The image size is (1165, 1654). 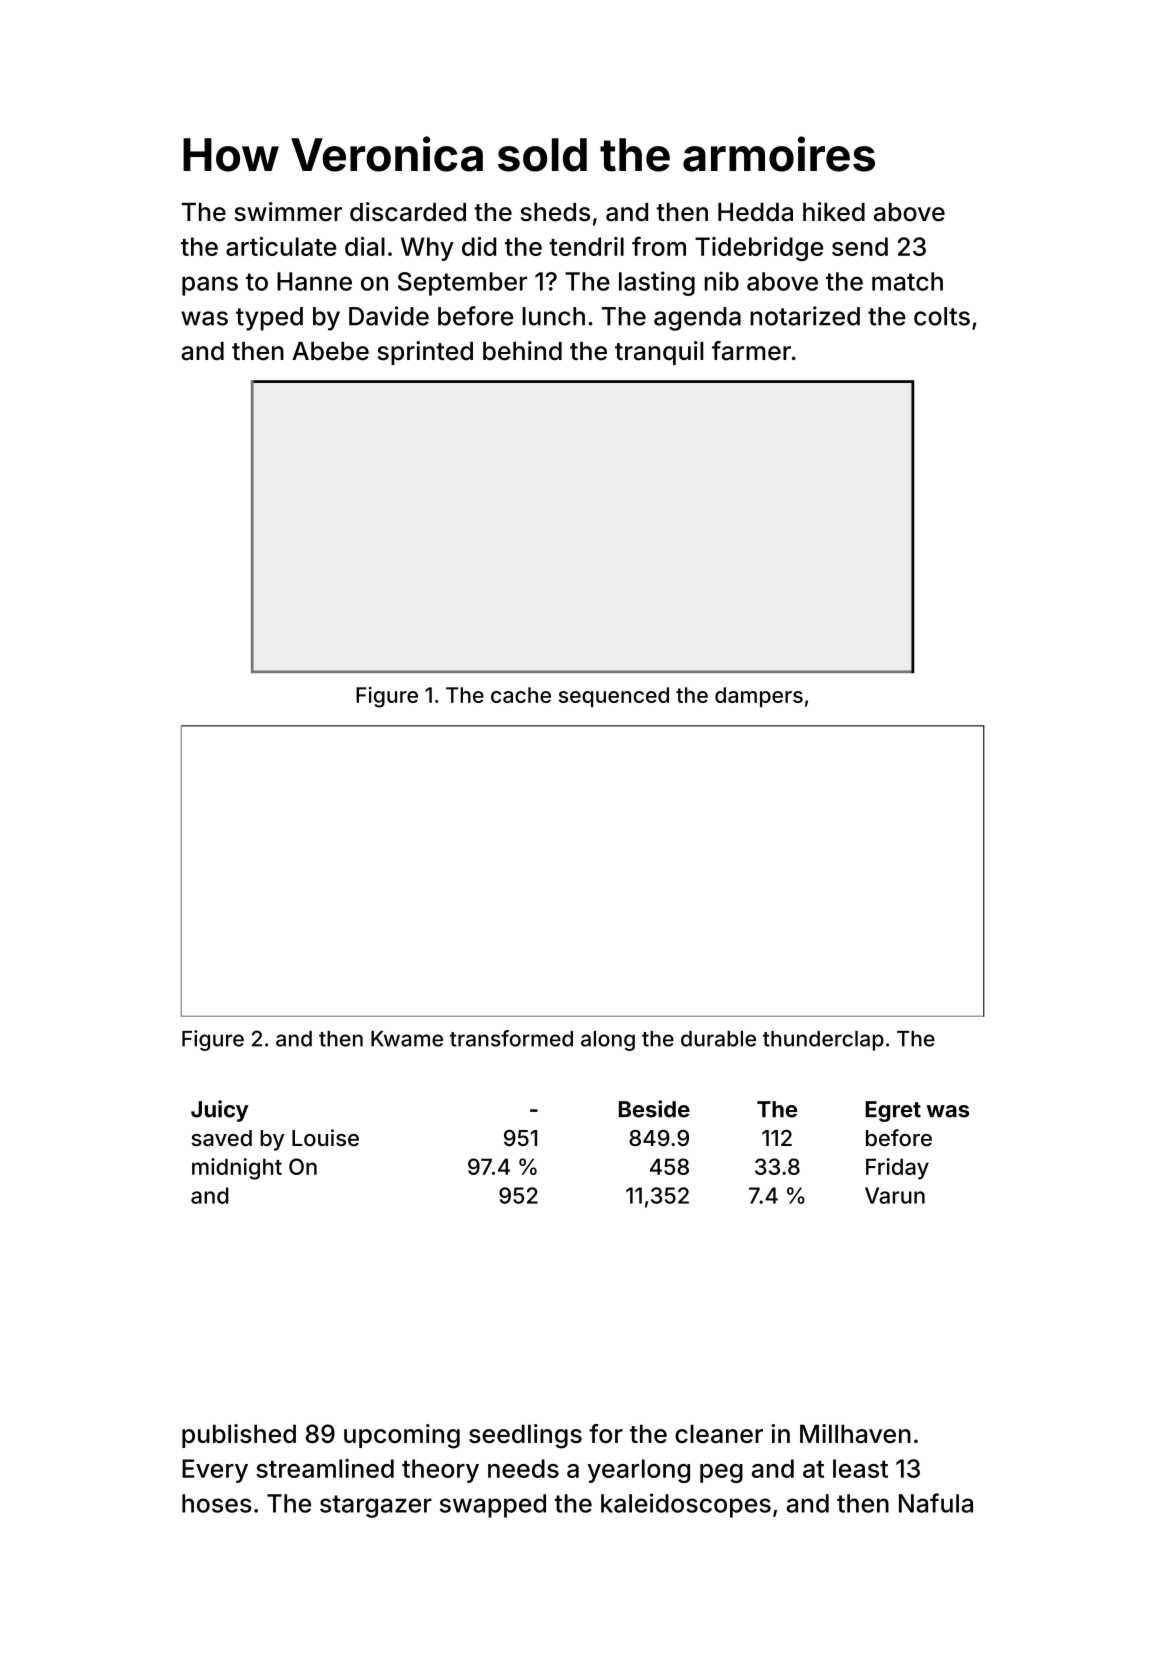 What do you see at coordinates (525, 1436) in the image?
I see `seedlings` at bounding box center [525, 1436].
